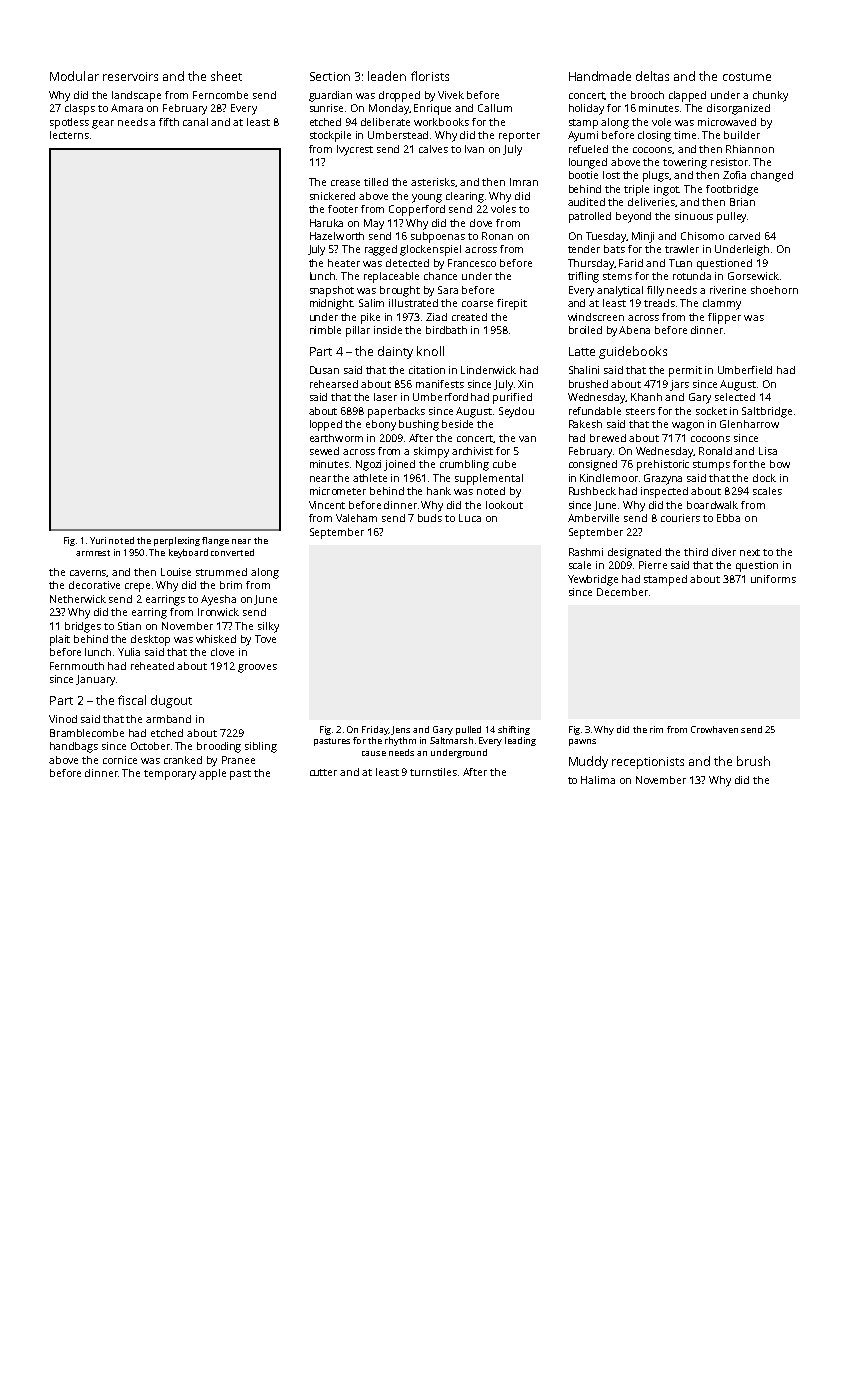 This screenshot has height=1400, width=849. What do you see at coordinates (74, 76) in the screenshot?
I see `Modular` at bounding box center [74, 76].
